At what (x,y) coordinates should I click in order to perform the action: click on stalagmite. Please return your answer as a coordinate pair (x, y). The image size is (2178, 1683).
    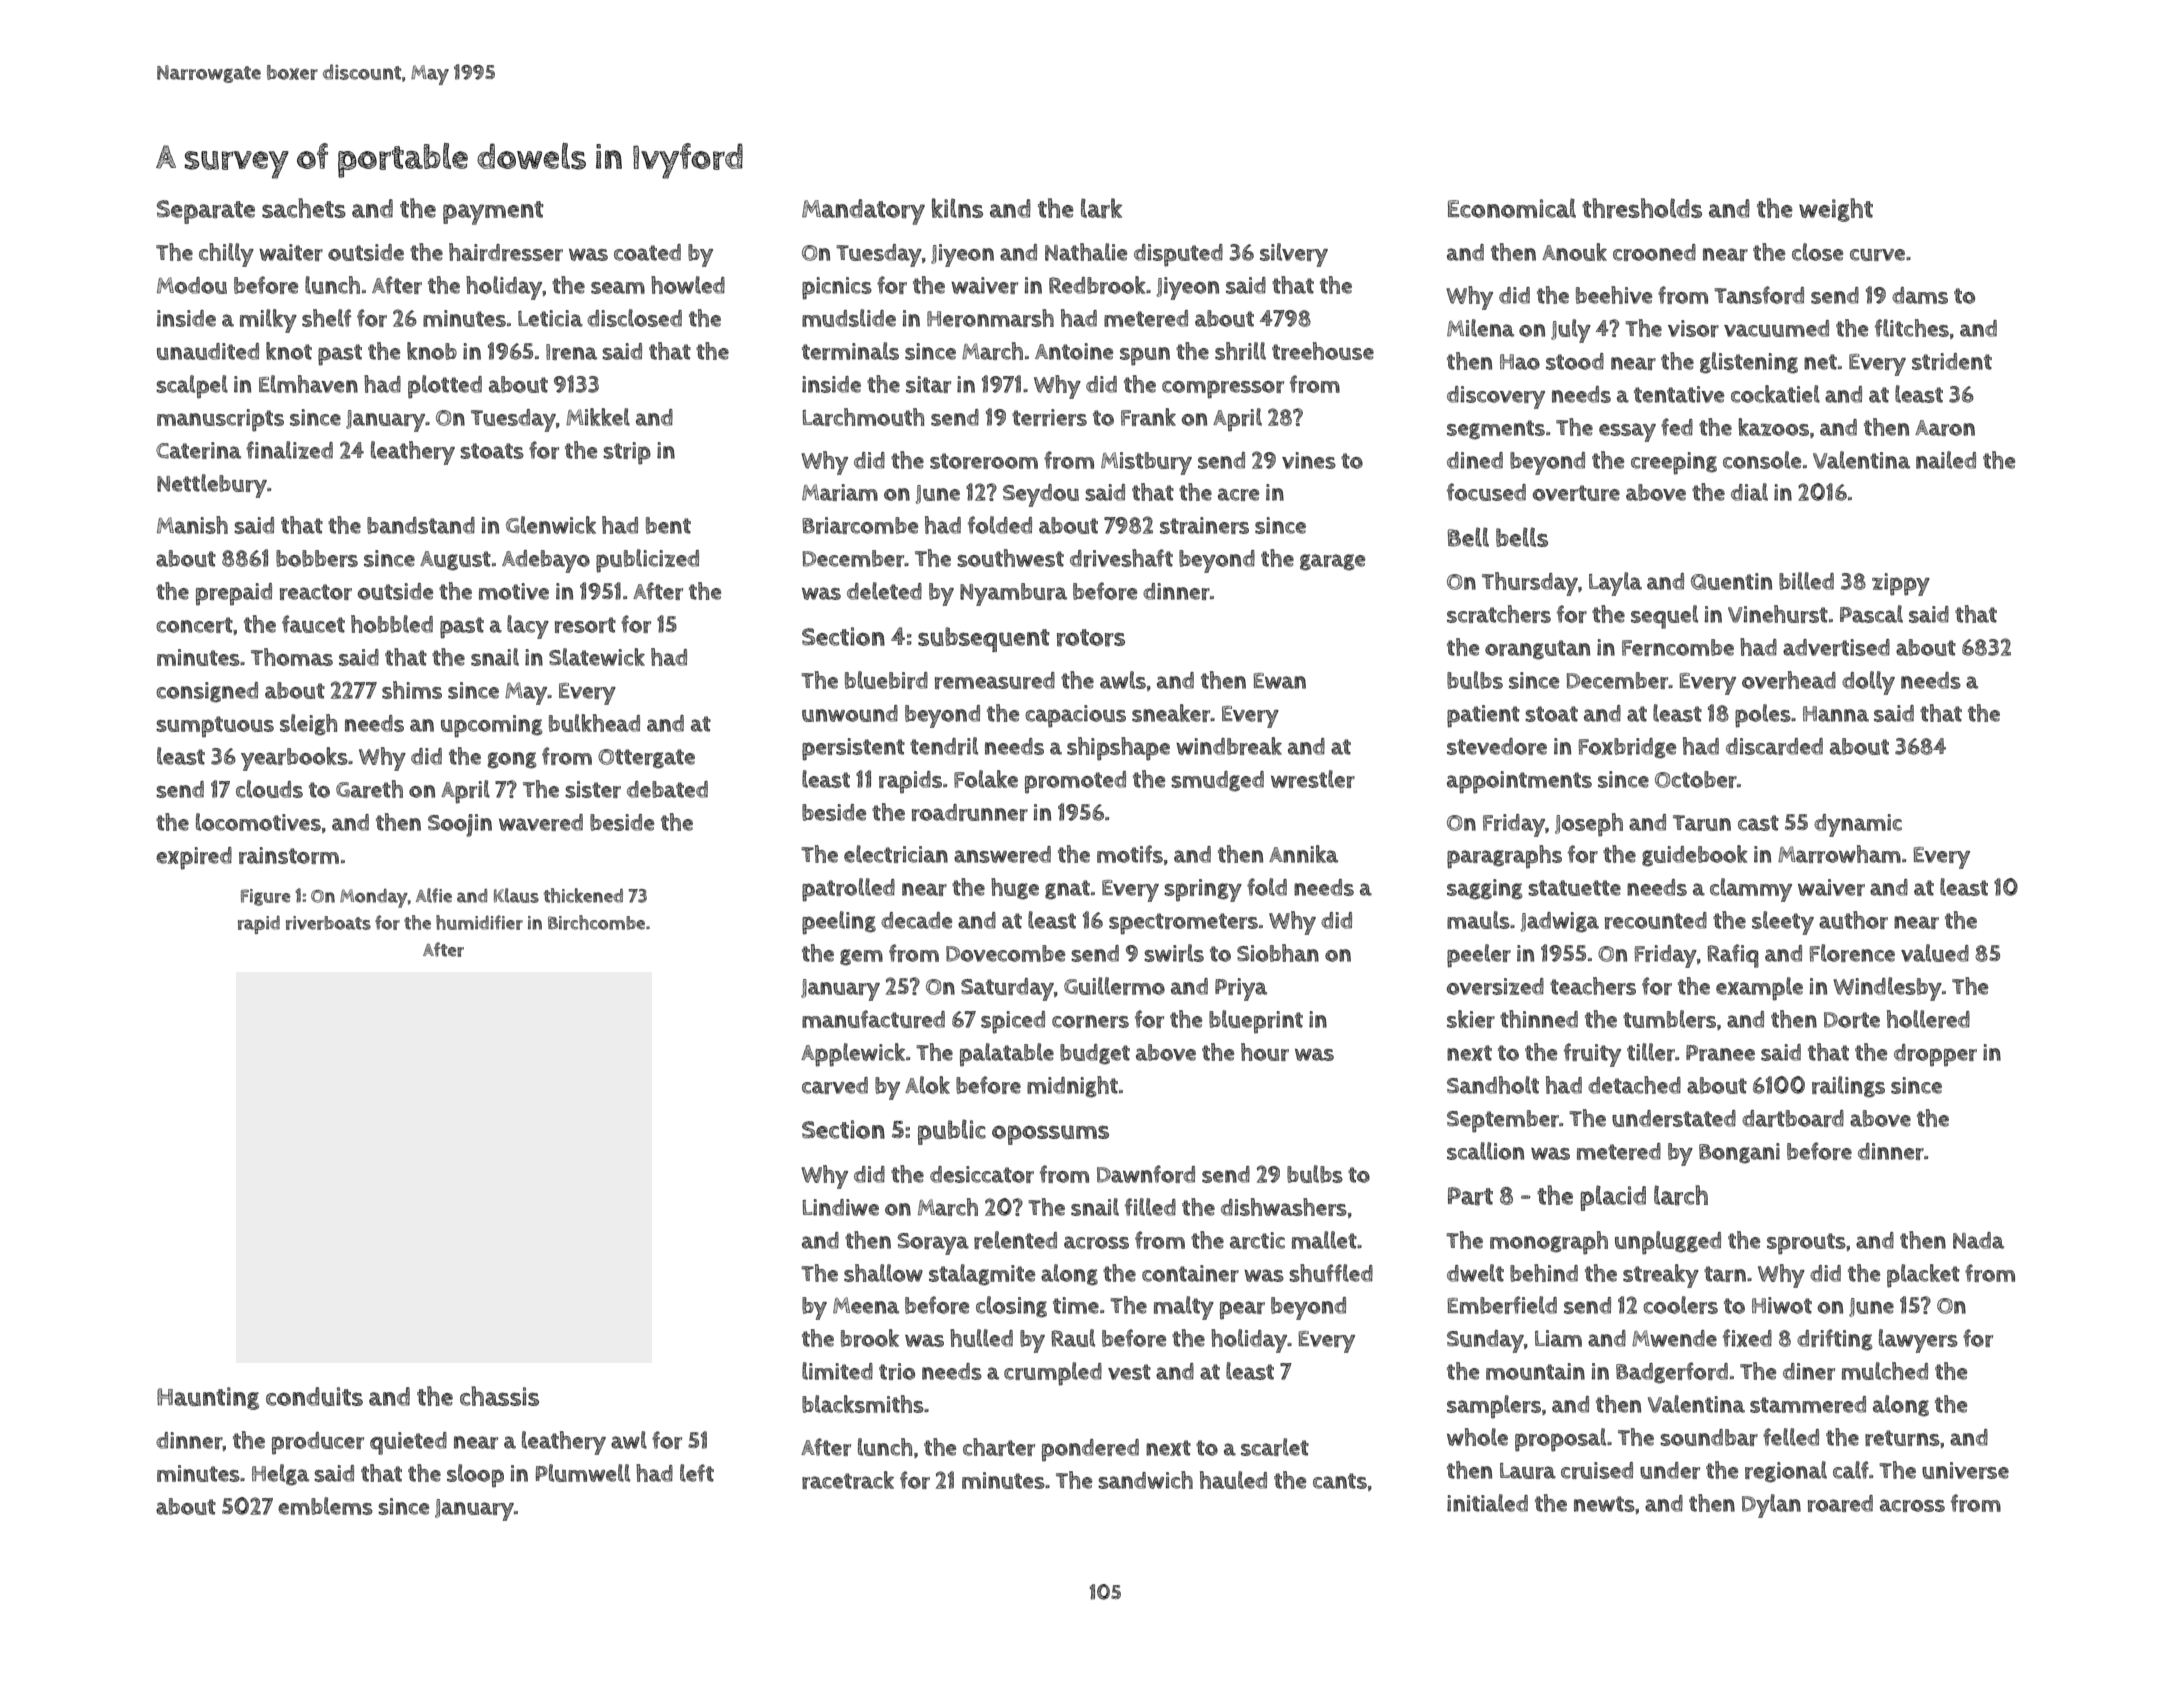
    Looking at the image, I should click on (982, 1275).
